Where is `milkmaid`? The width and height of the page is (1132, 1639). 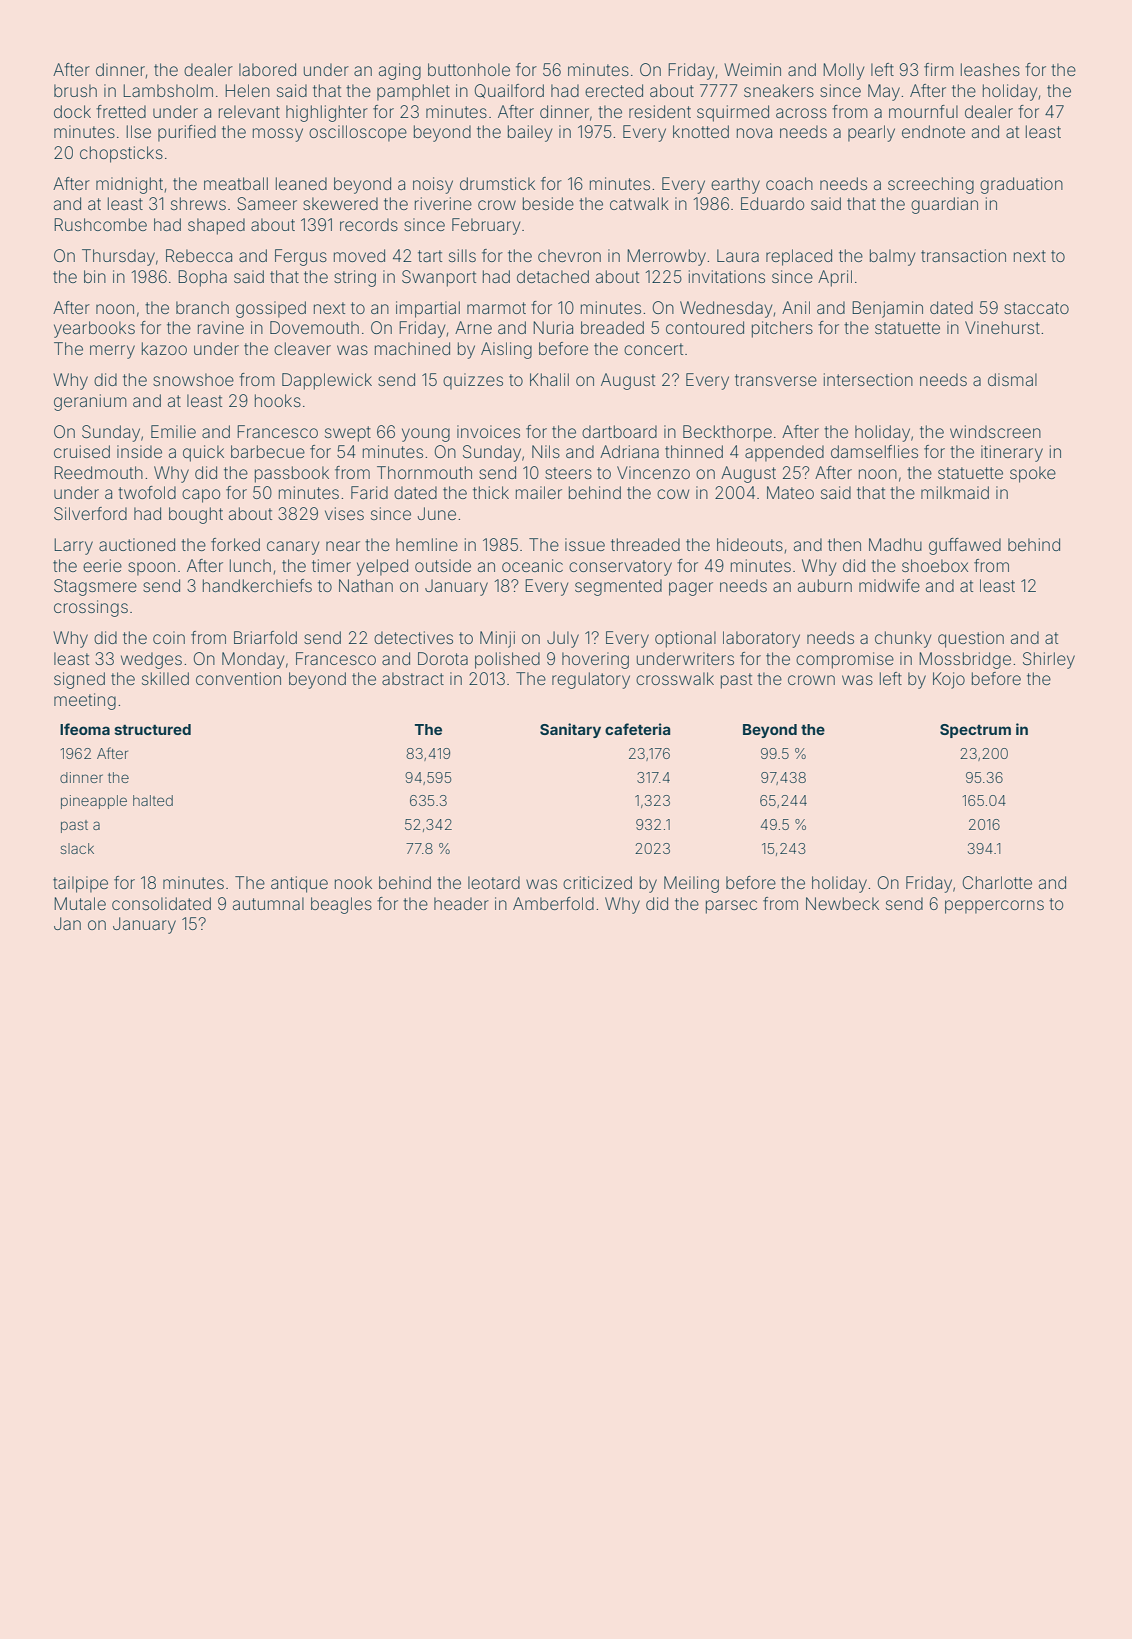 milkmaid is located at coordinates (955, 492).
